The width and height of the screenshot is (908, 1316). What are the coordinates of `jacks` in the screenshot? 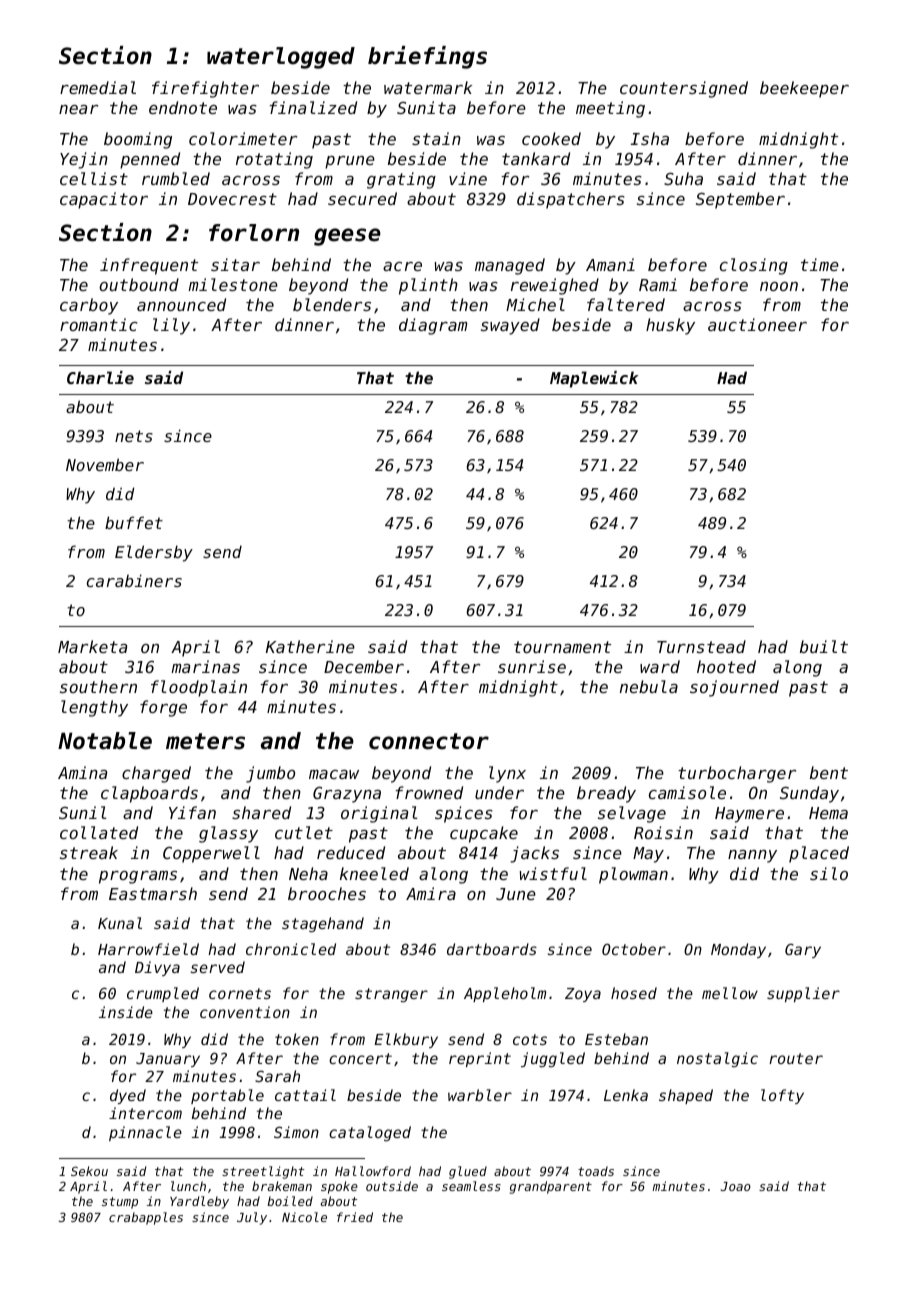 It's located at (535, 854).
